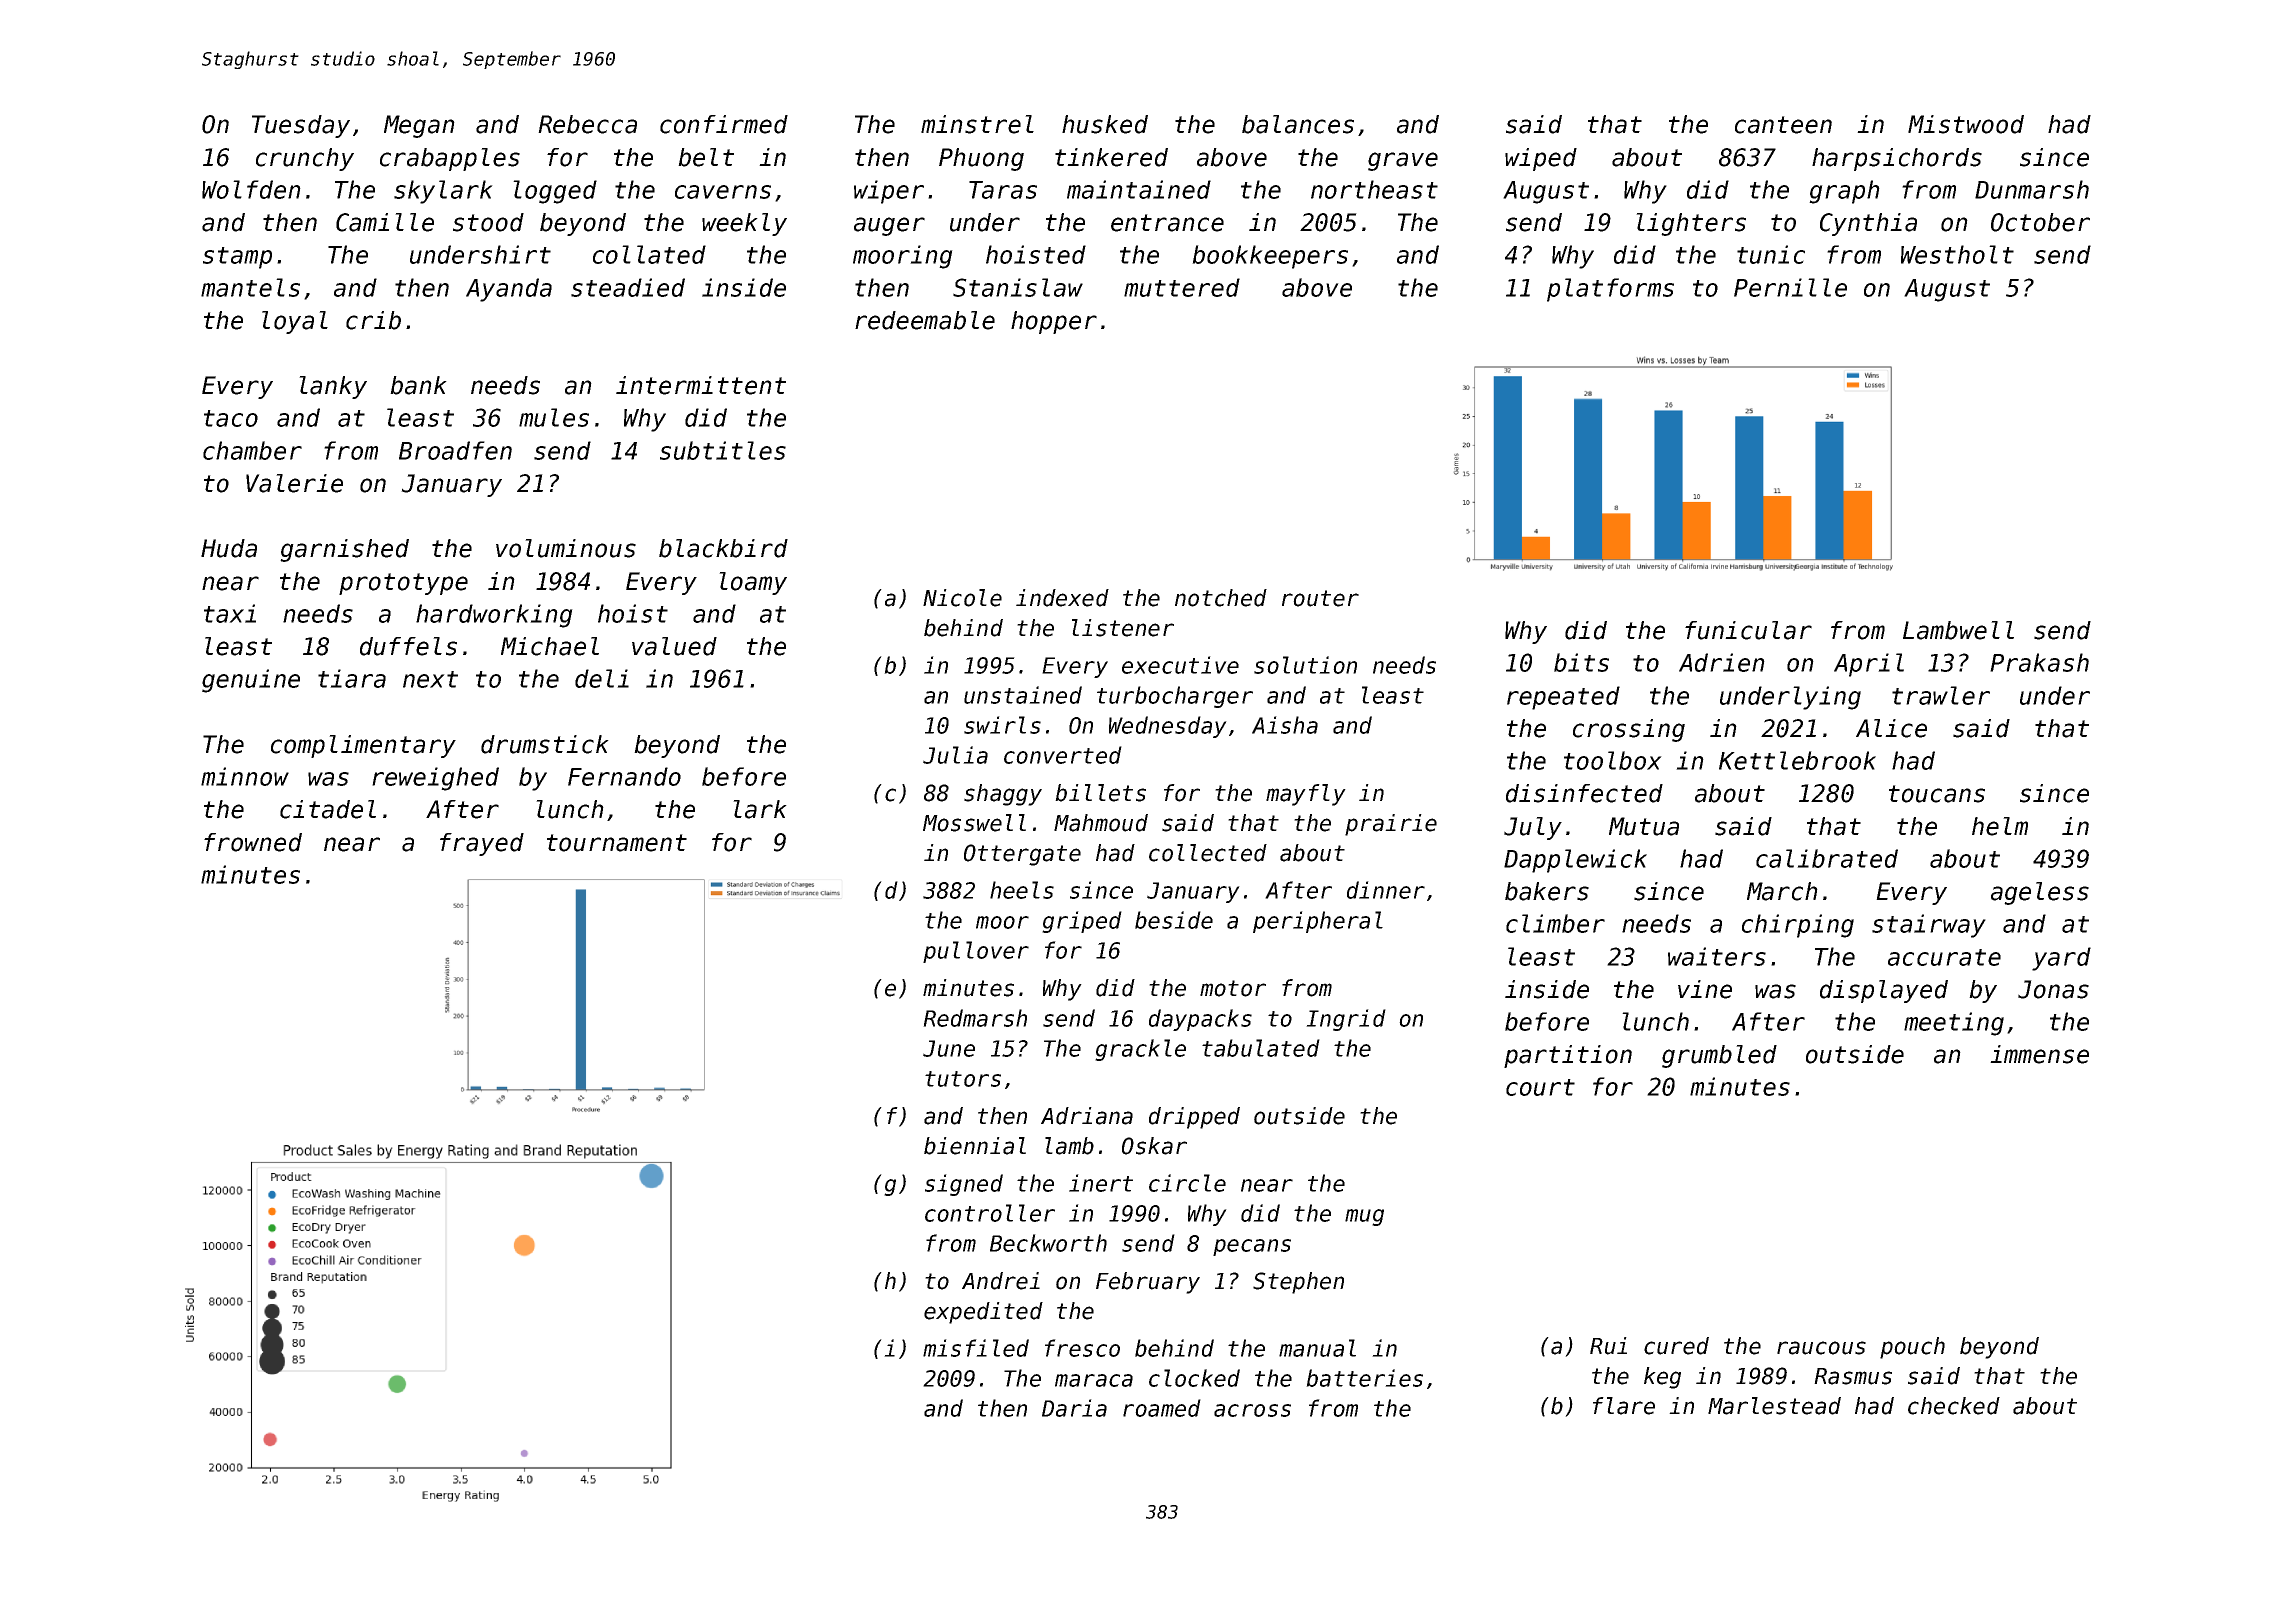 The height and width of the document is (1620, 2292). What do you see at coordinates (602, 678) in the document?
I see `deli` at bounding box center [602, 678].
